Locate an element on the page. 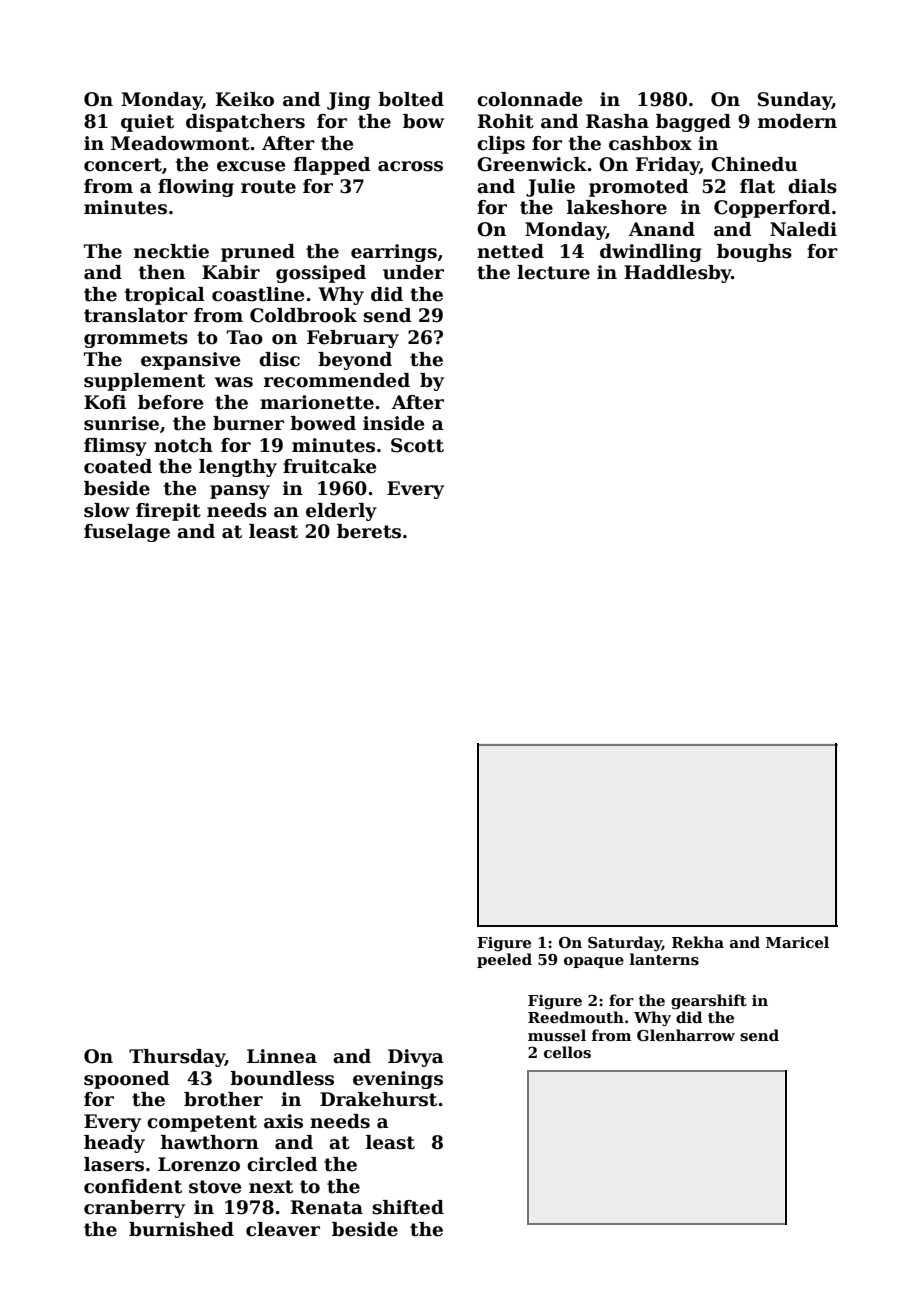 This page has width=921, height=1308. Haddlesby is located at coordinates (678, 274).
